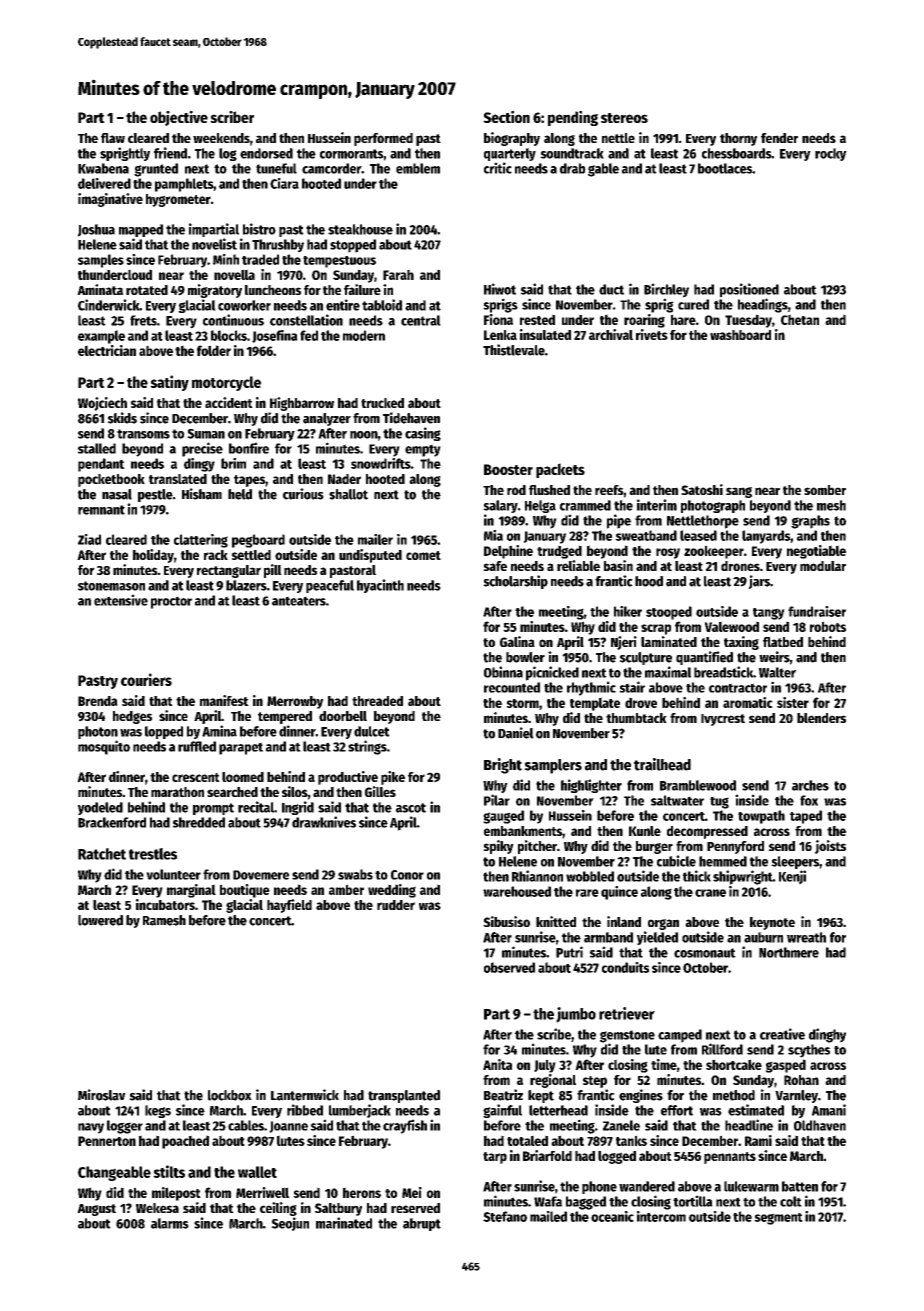  I want to click on August, so click(96, 1210).
